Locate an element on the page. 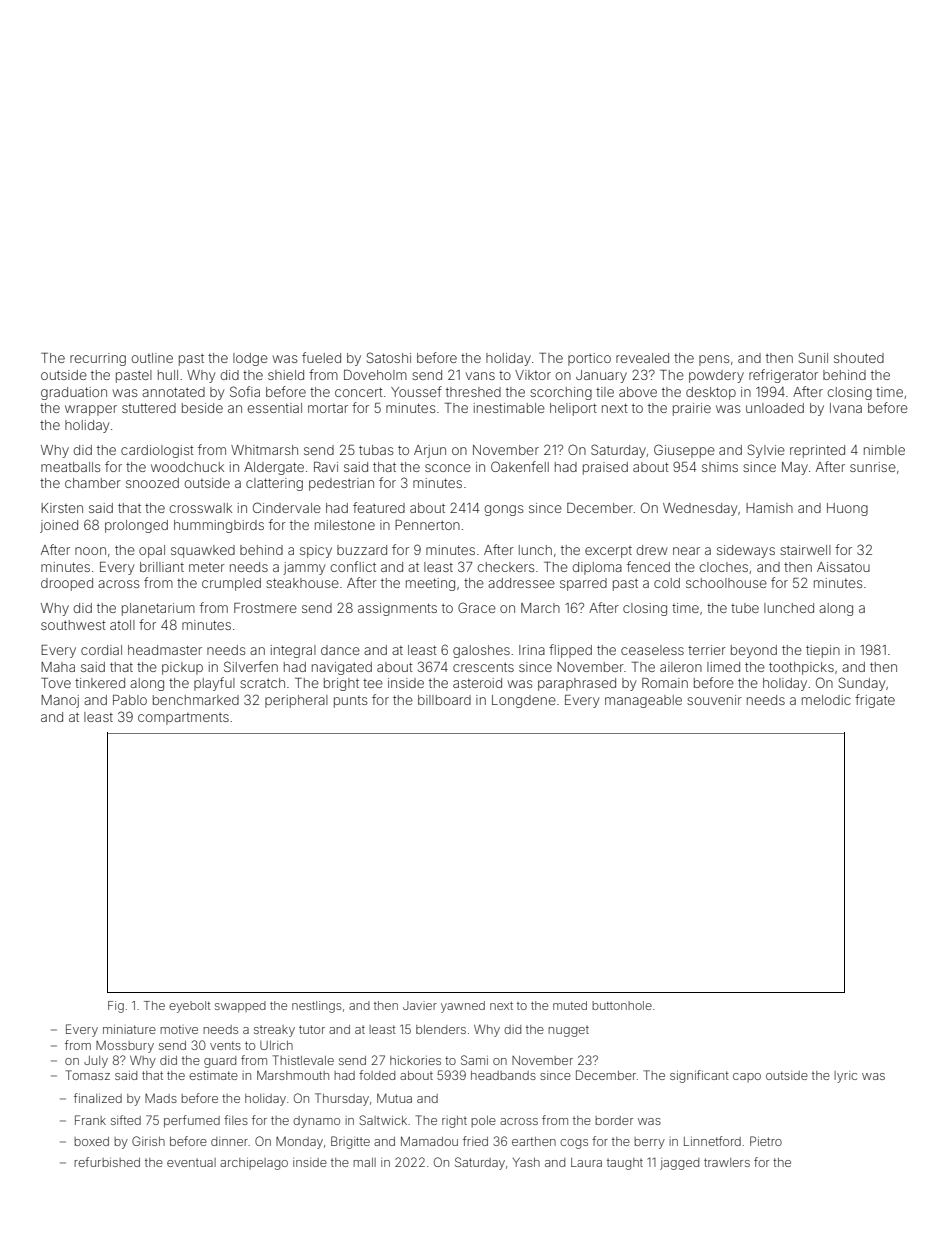  essential is located at coordinates (275, 408).
